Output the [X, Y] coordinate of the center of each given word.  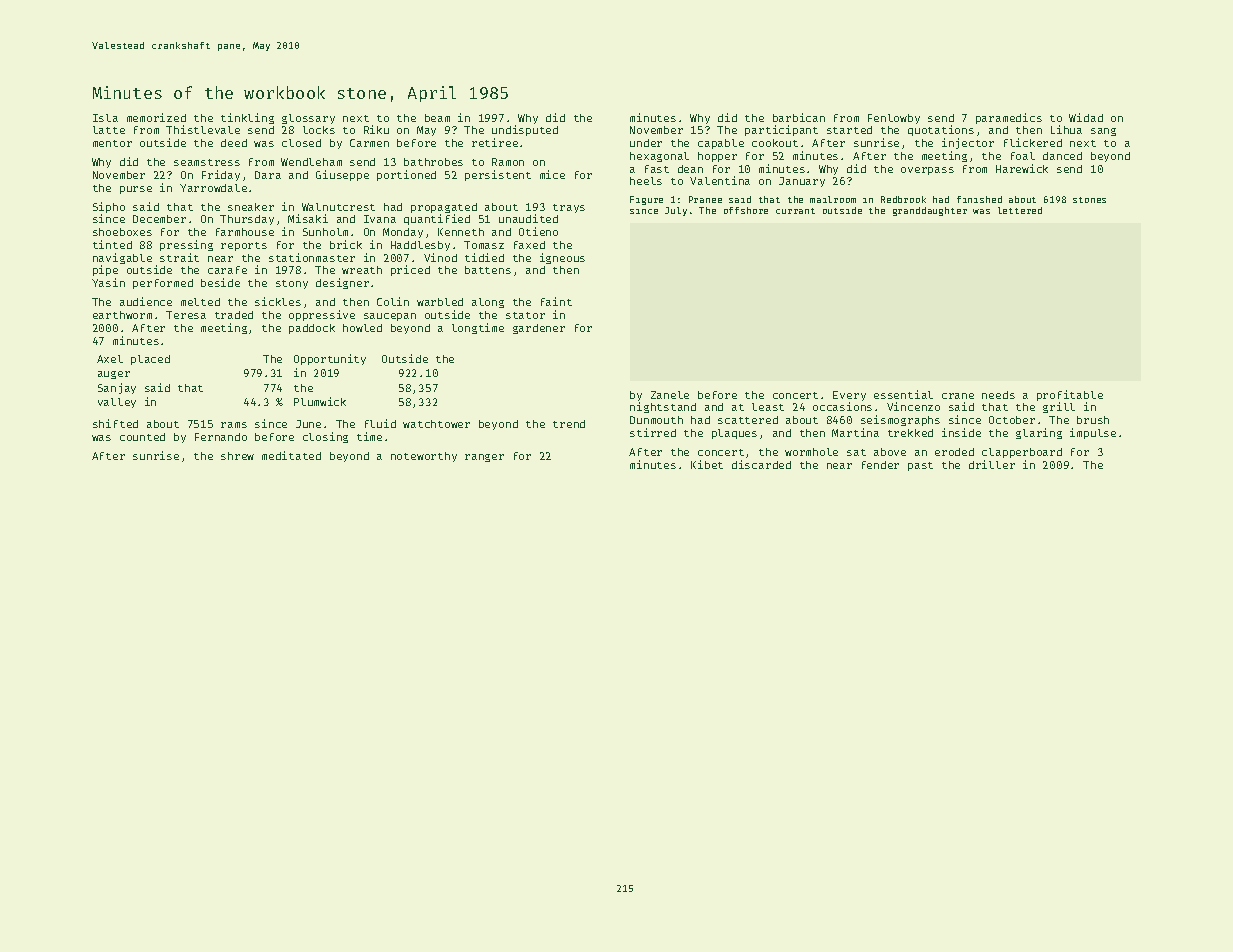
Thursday [247, 220]
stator [525, 315]
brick [346, 244]
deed [234, 143]
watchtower [436, 424]
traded [234, 315]
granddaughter [930, 211]
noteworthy [424, 457]
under [646, 143]
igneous [562, 258]
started [849, 130]
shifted [115, 423]
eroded [954, 452]
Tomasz [484, 245]
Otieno [538, 231]
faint [556, 301]
